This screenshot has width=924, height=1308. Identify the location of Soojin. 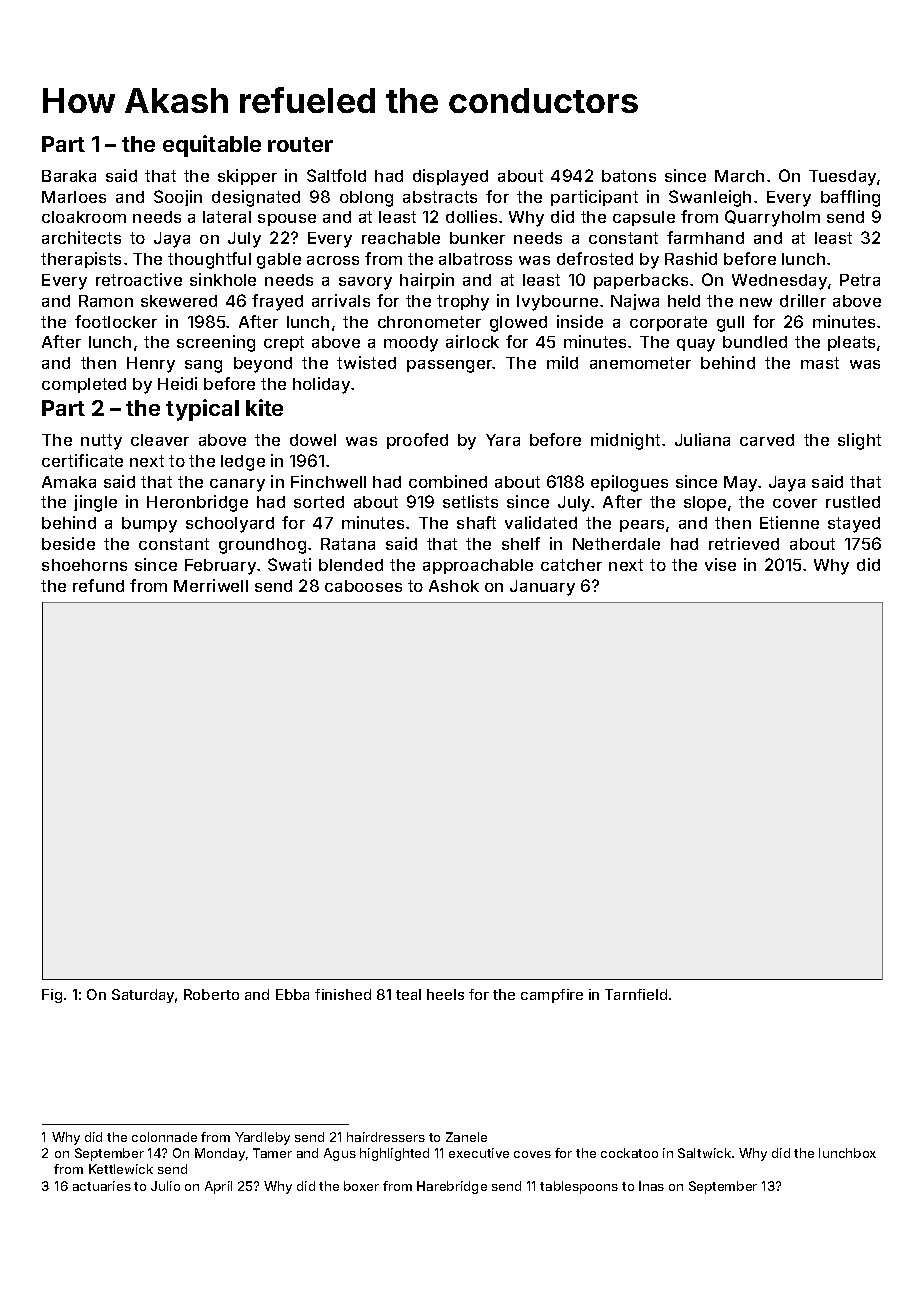
(178, 198).
